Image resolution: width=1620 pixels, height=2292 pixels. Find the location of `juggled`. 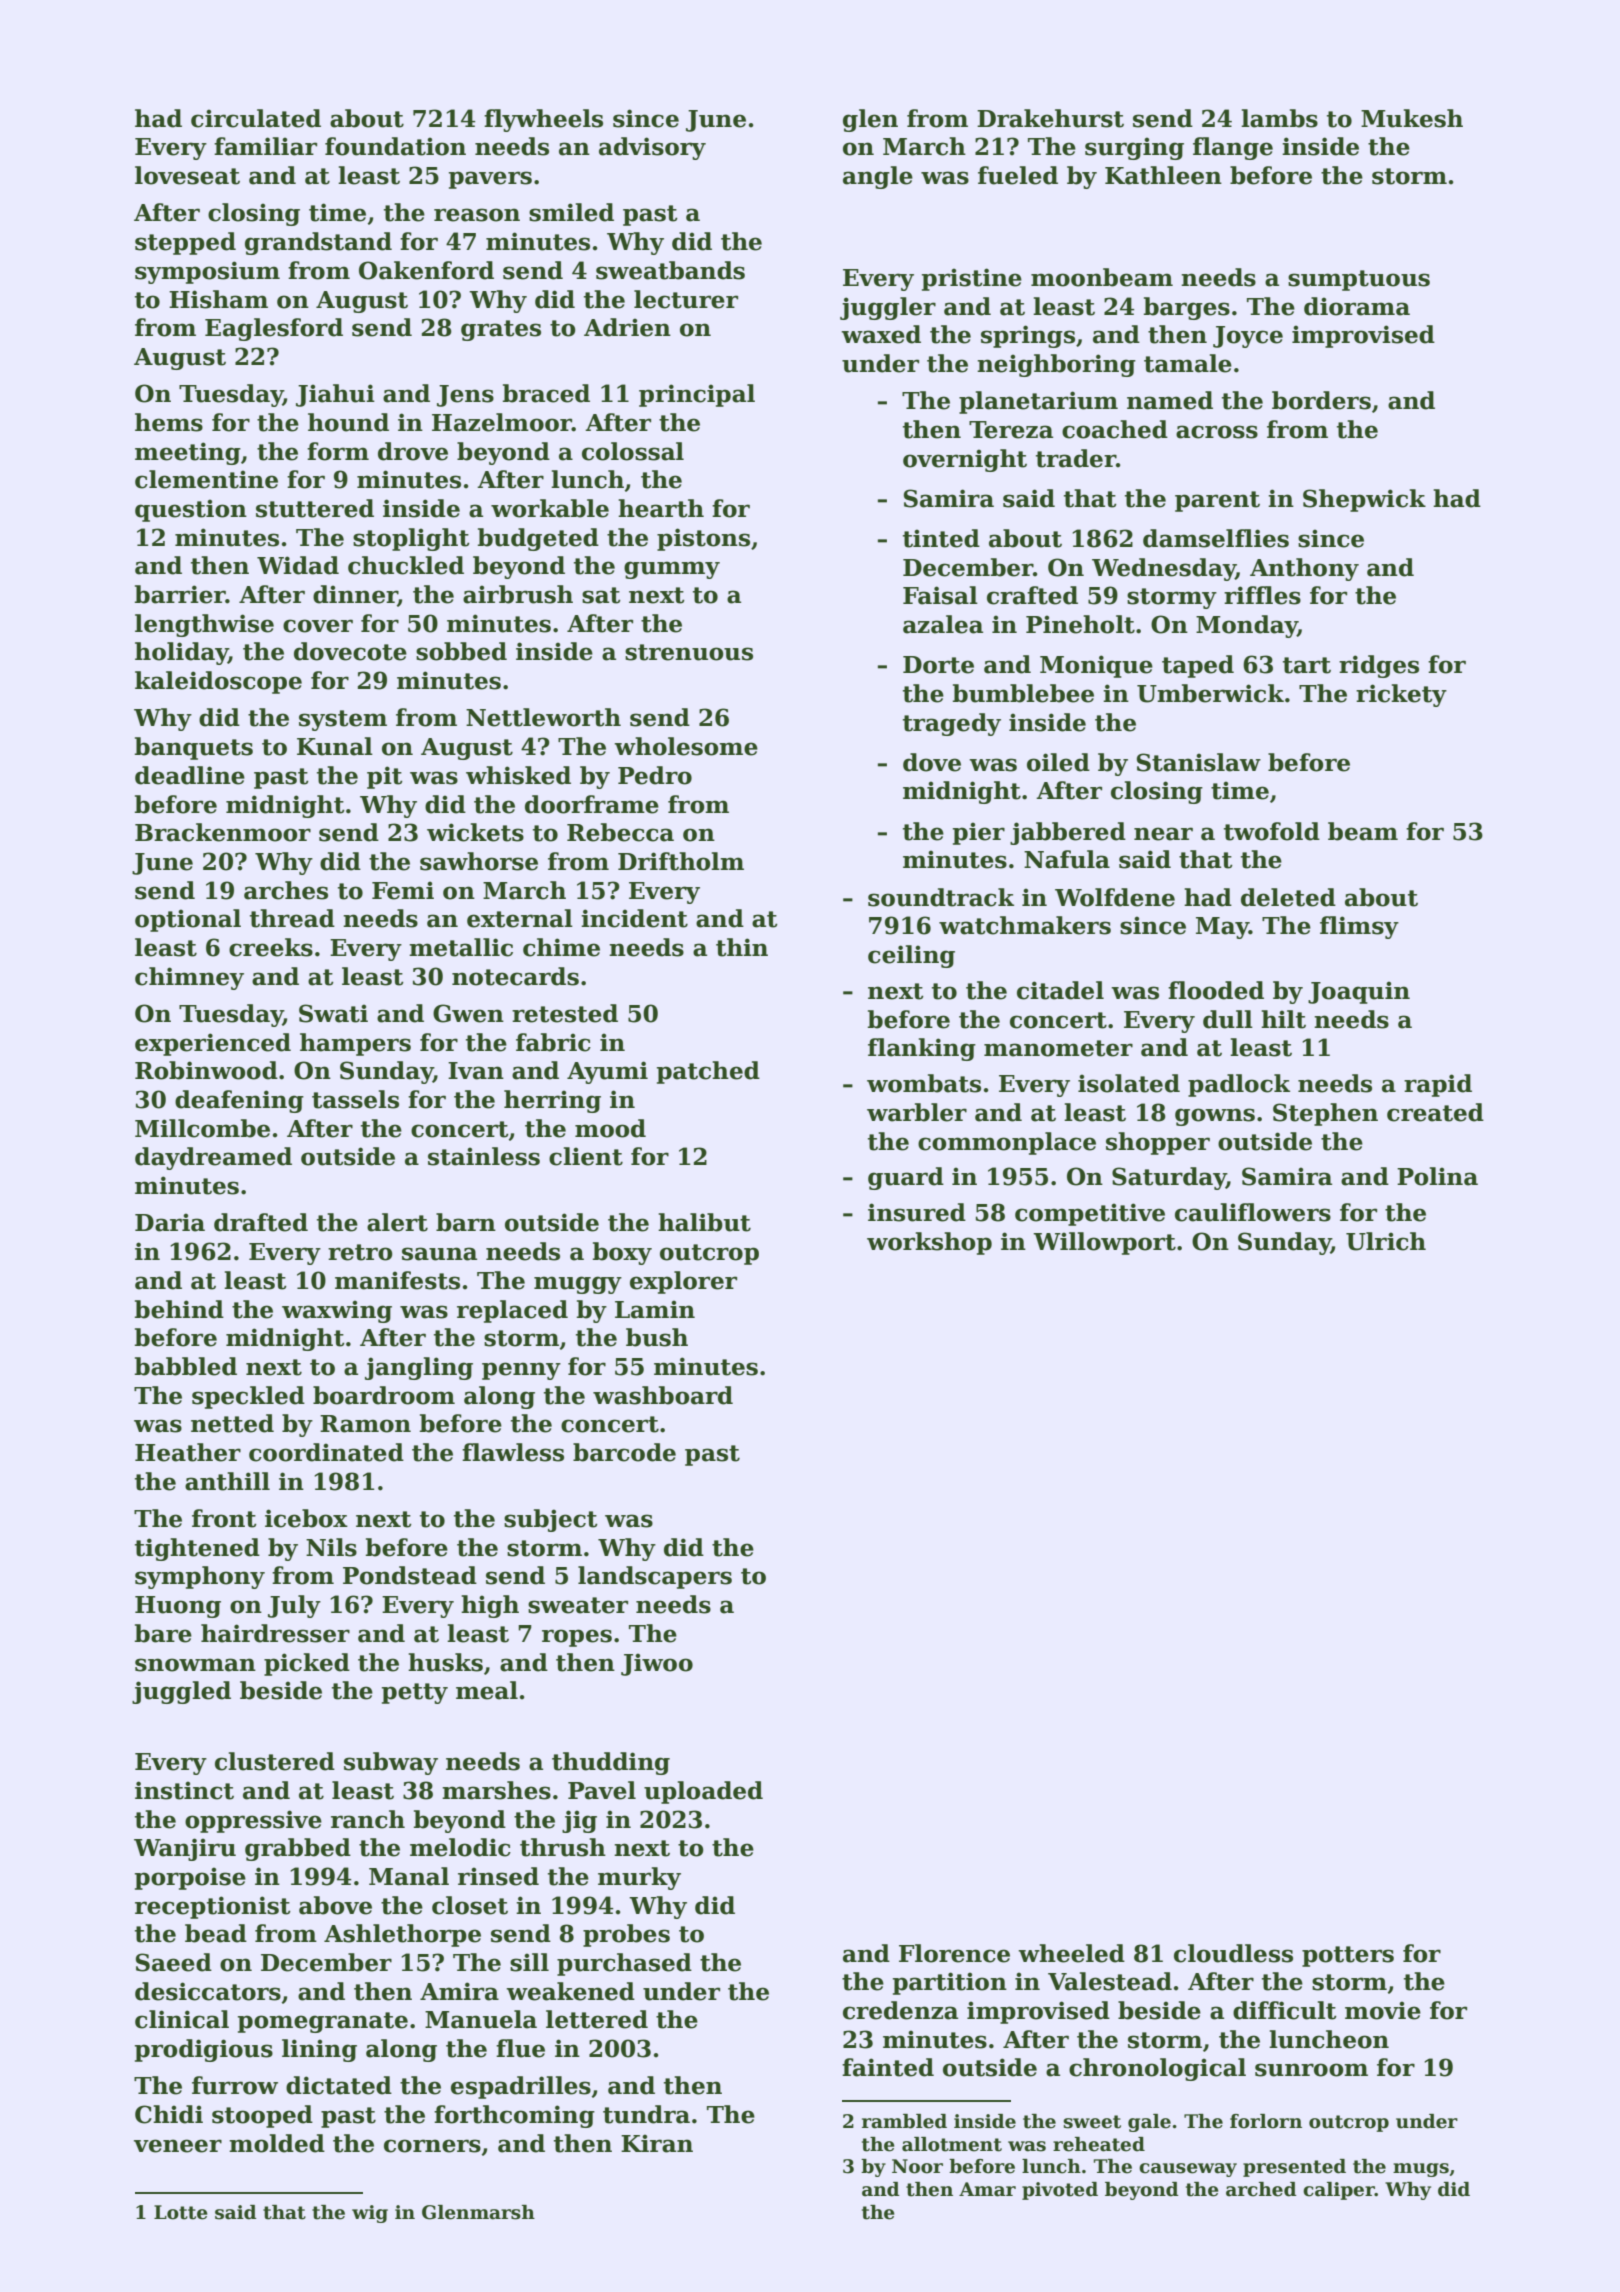

juggled is located at coordinates (181, 1692).
